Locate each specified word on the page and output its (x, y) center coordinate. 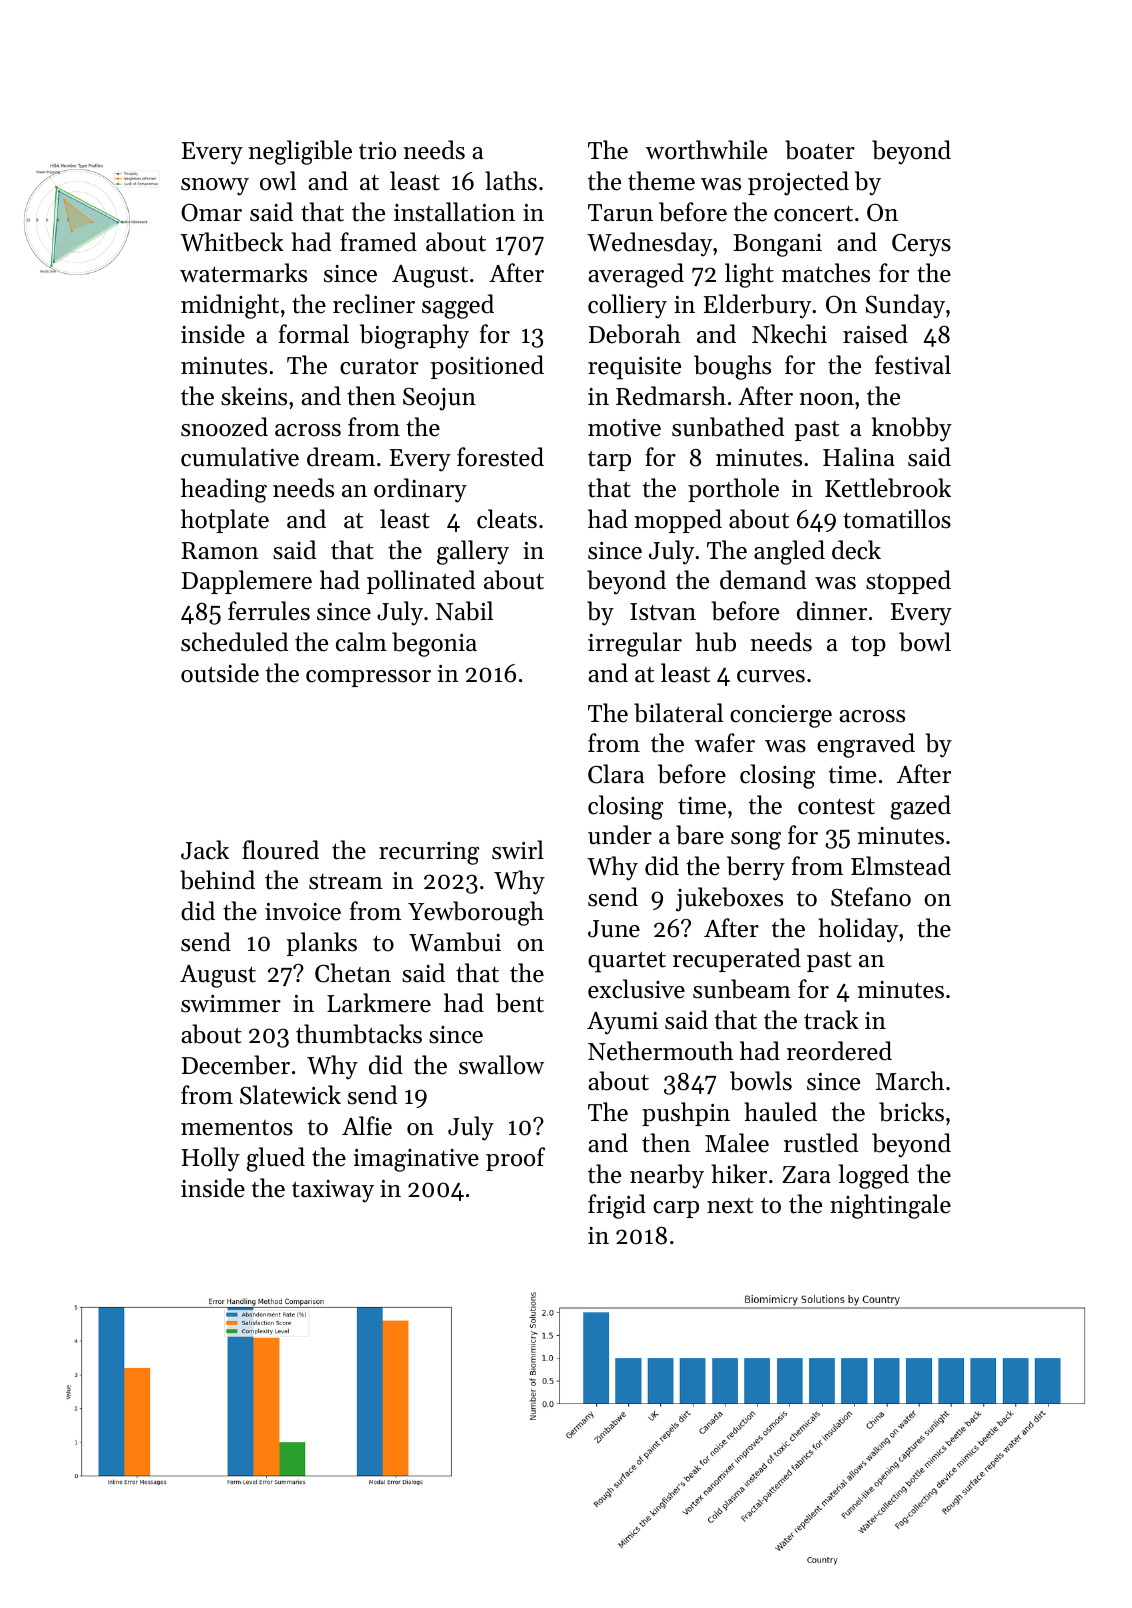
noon (826, 399)
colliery (627, 306)
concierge (781, 716)
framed (378, 242)
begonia (434, 644)
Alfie (367, 1126)
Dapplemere (247, 582)
